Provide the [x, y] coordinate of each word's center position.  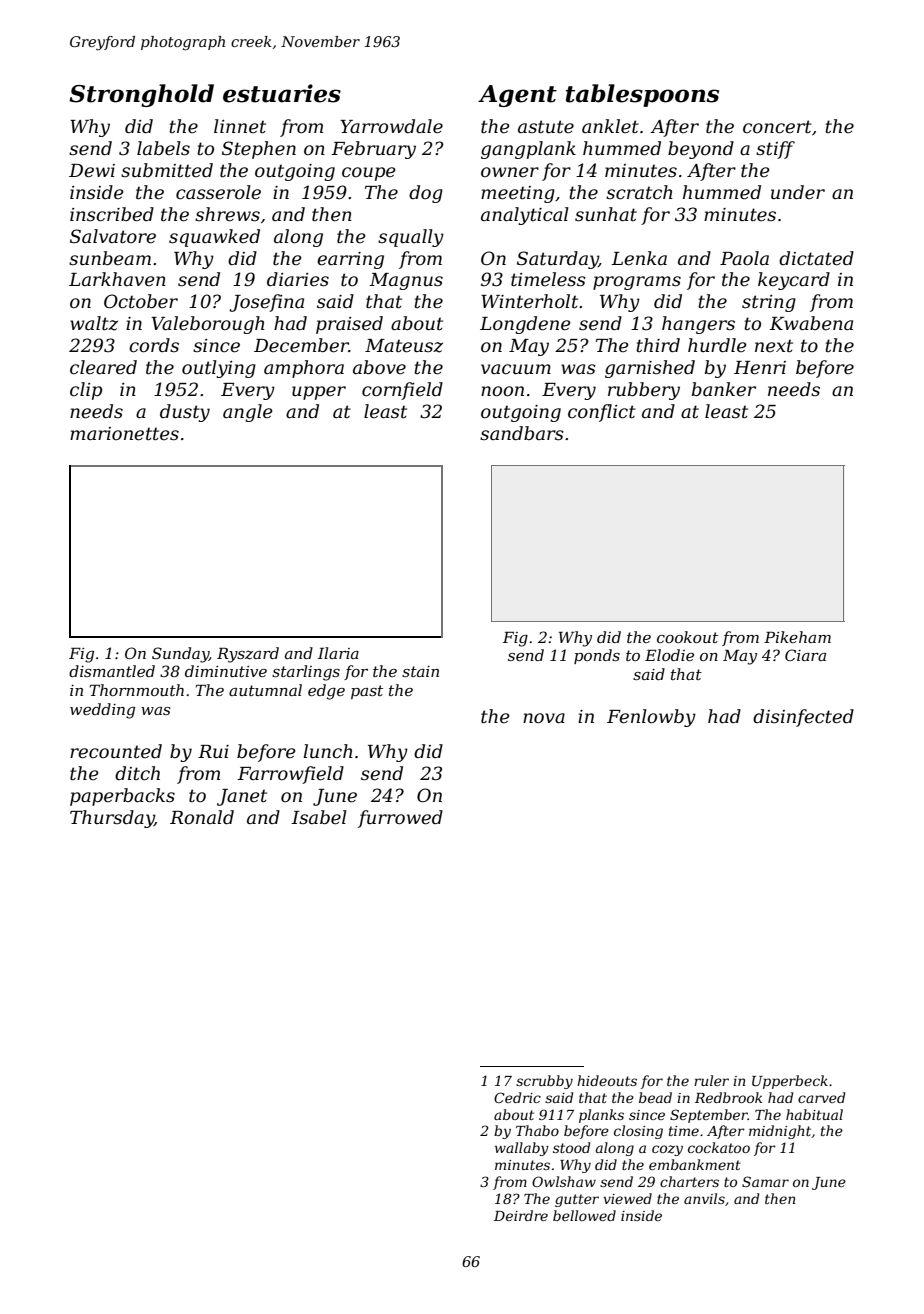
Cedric [517, 1097]
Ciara [805, 655]
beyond [701, 150]
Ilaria [338, 653]
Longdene [525, 325]
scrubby [544, 1082]
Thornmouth [137, 690]
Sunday [180, 655]
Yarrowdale [391, 126]
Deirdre [521, 1215]
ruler [711, 1080]
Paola [744, 258]
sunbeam [110, 258]
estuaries [282, 93]
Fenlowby [651, 718]
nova [544, 718]
